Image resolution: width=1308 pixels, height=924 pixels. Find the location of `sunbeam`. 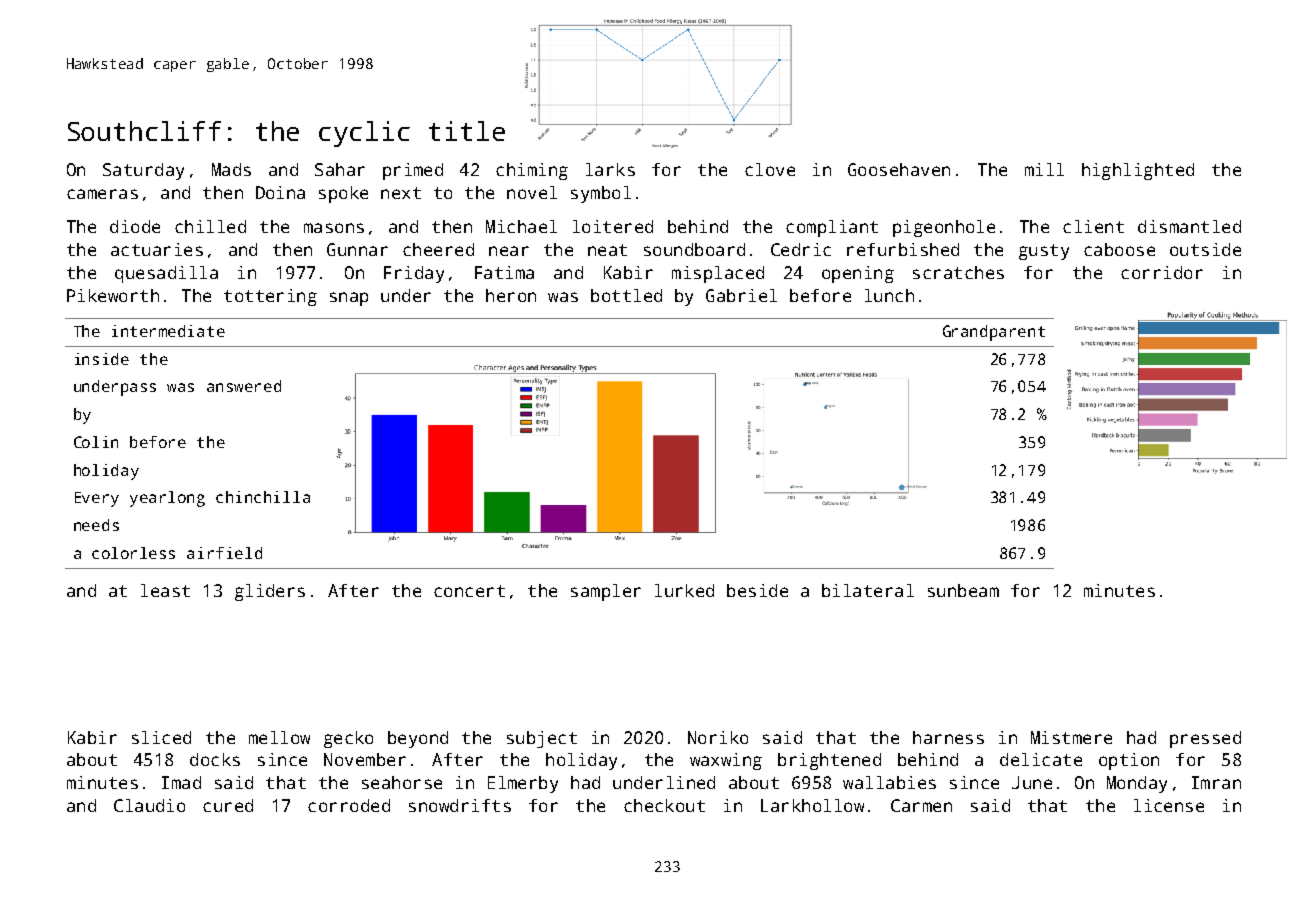

sunbeam is located at coordinates (963, 590).
